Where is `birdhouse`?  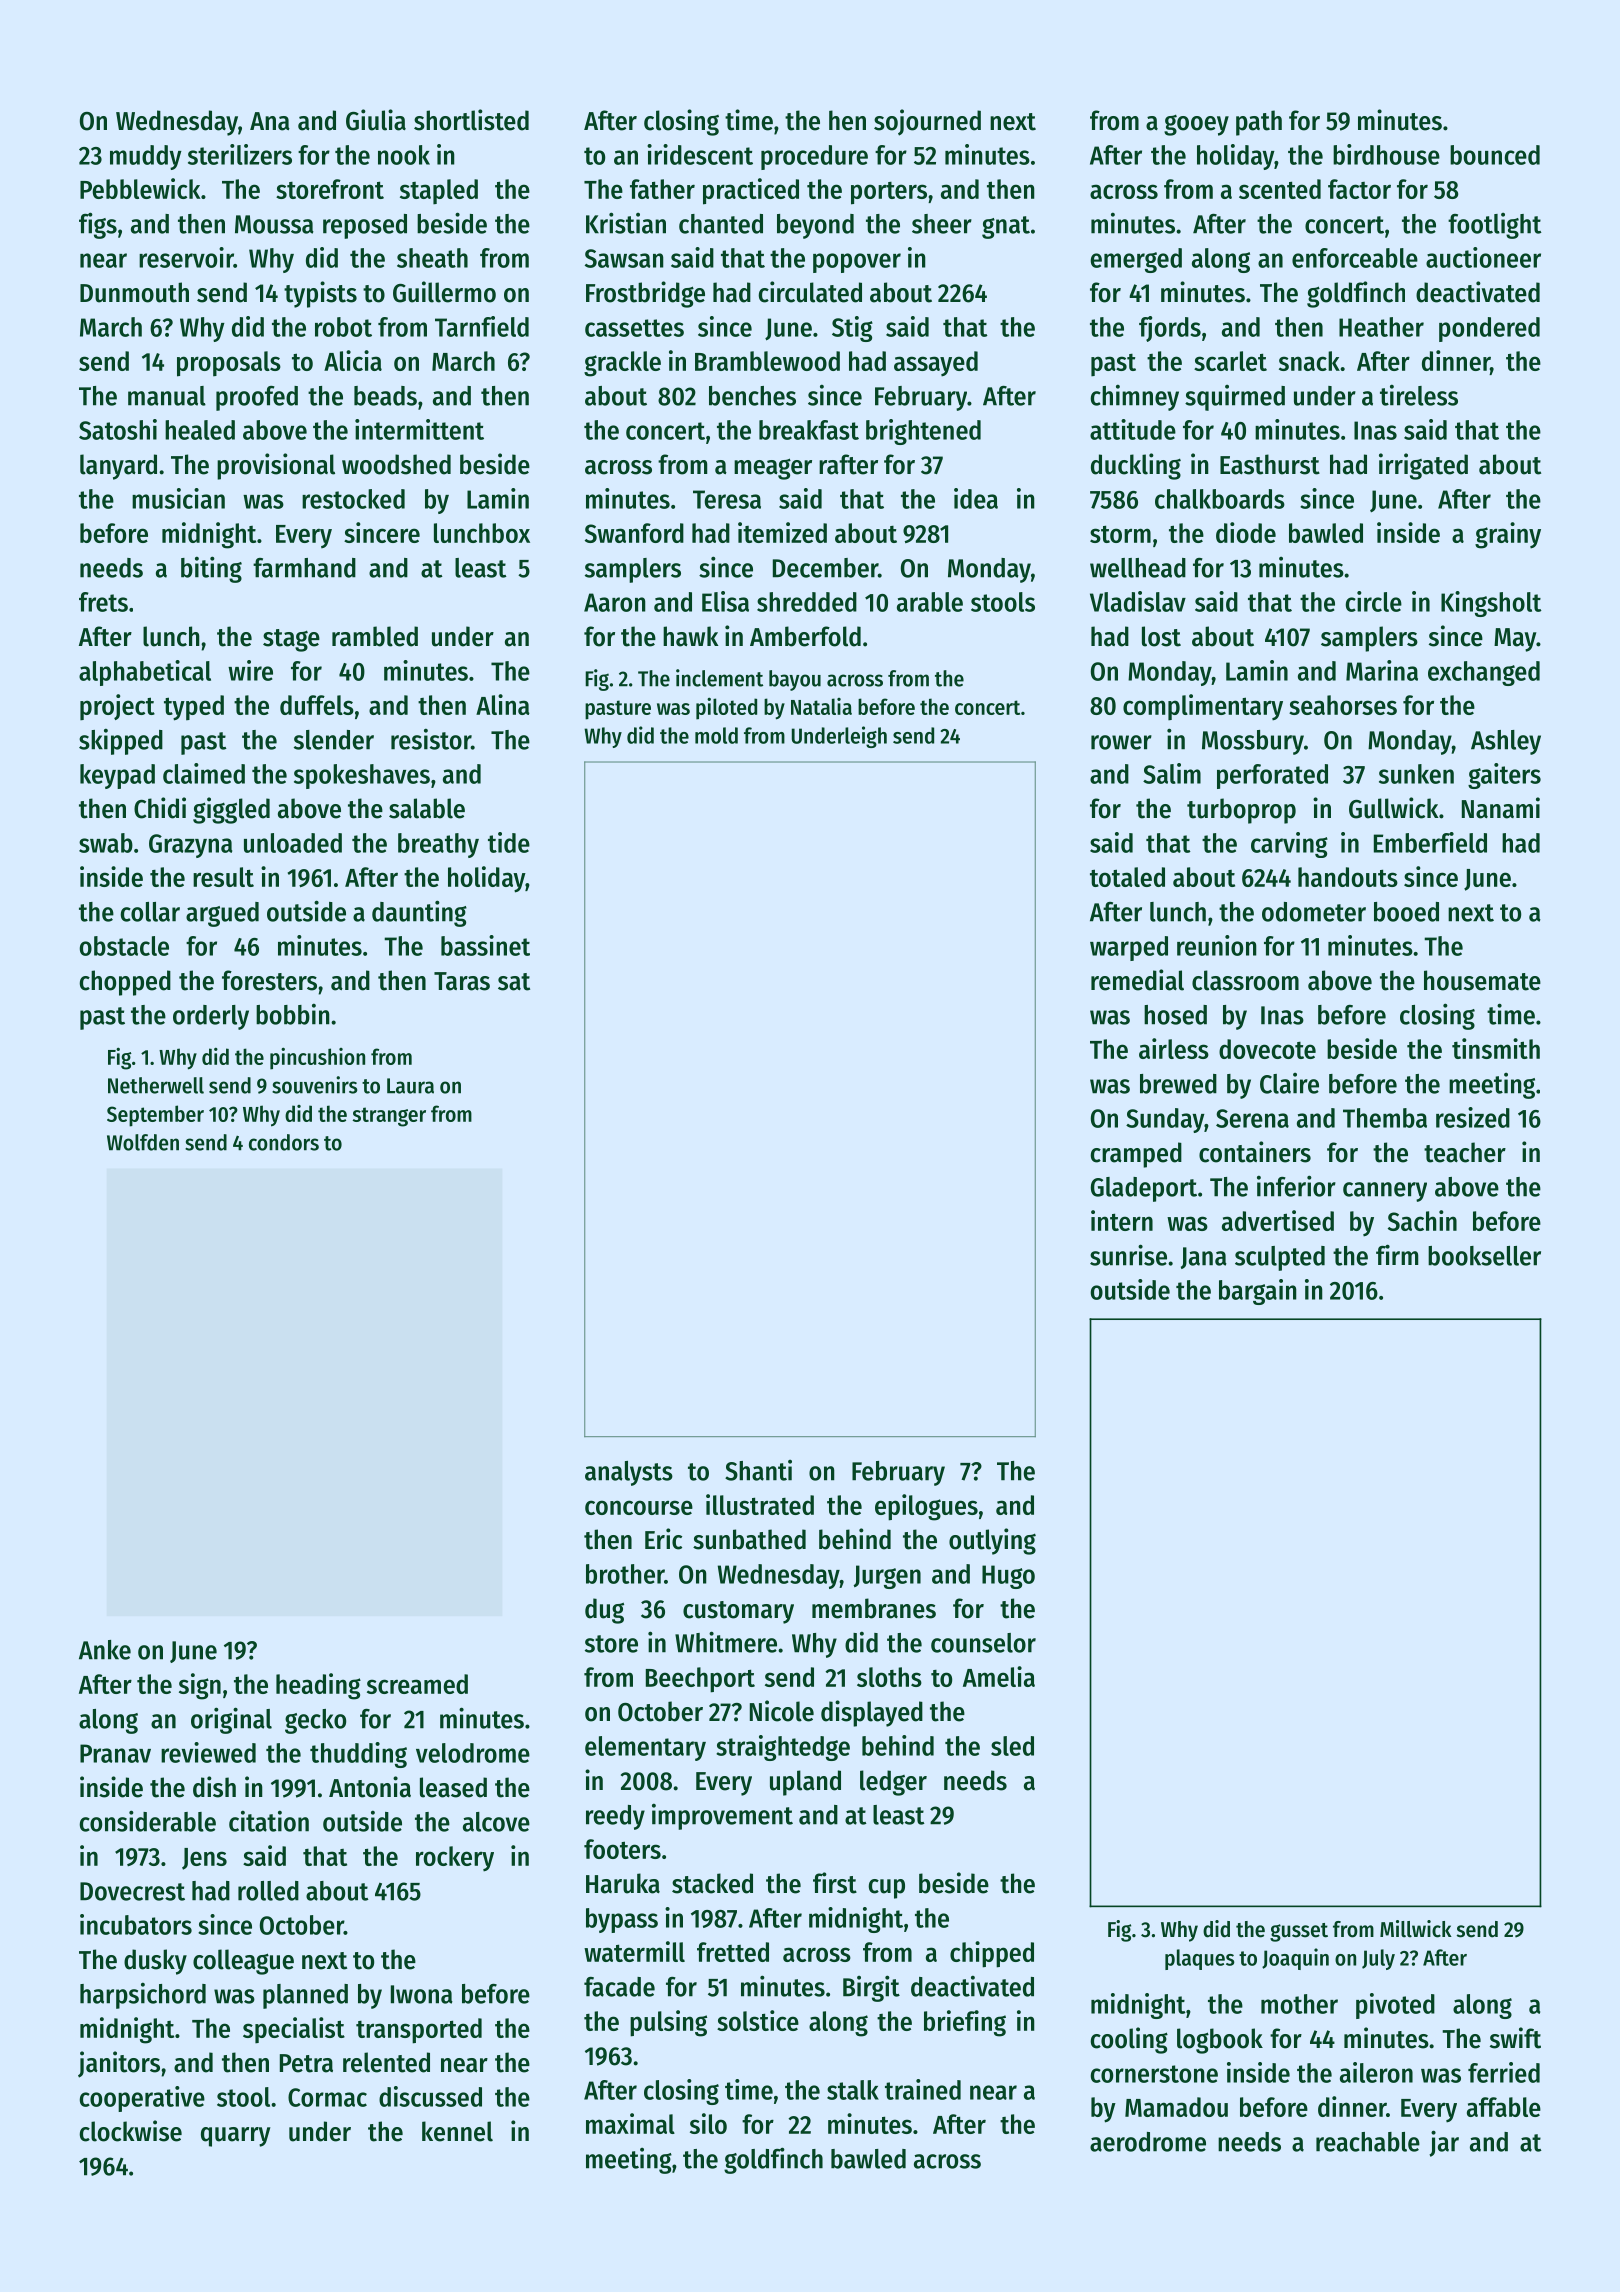
birdhouse is located at coordinates (1386, 154).
